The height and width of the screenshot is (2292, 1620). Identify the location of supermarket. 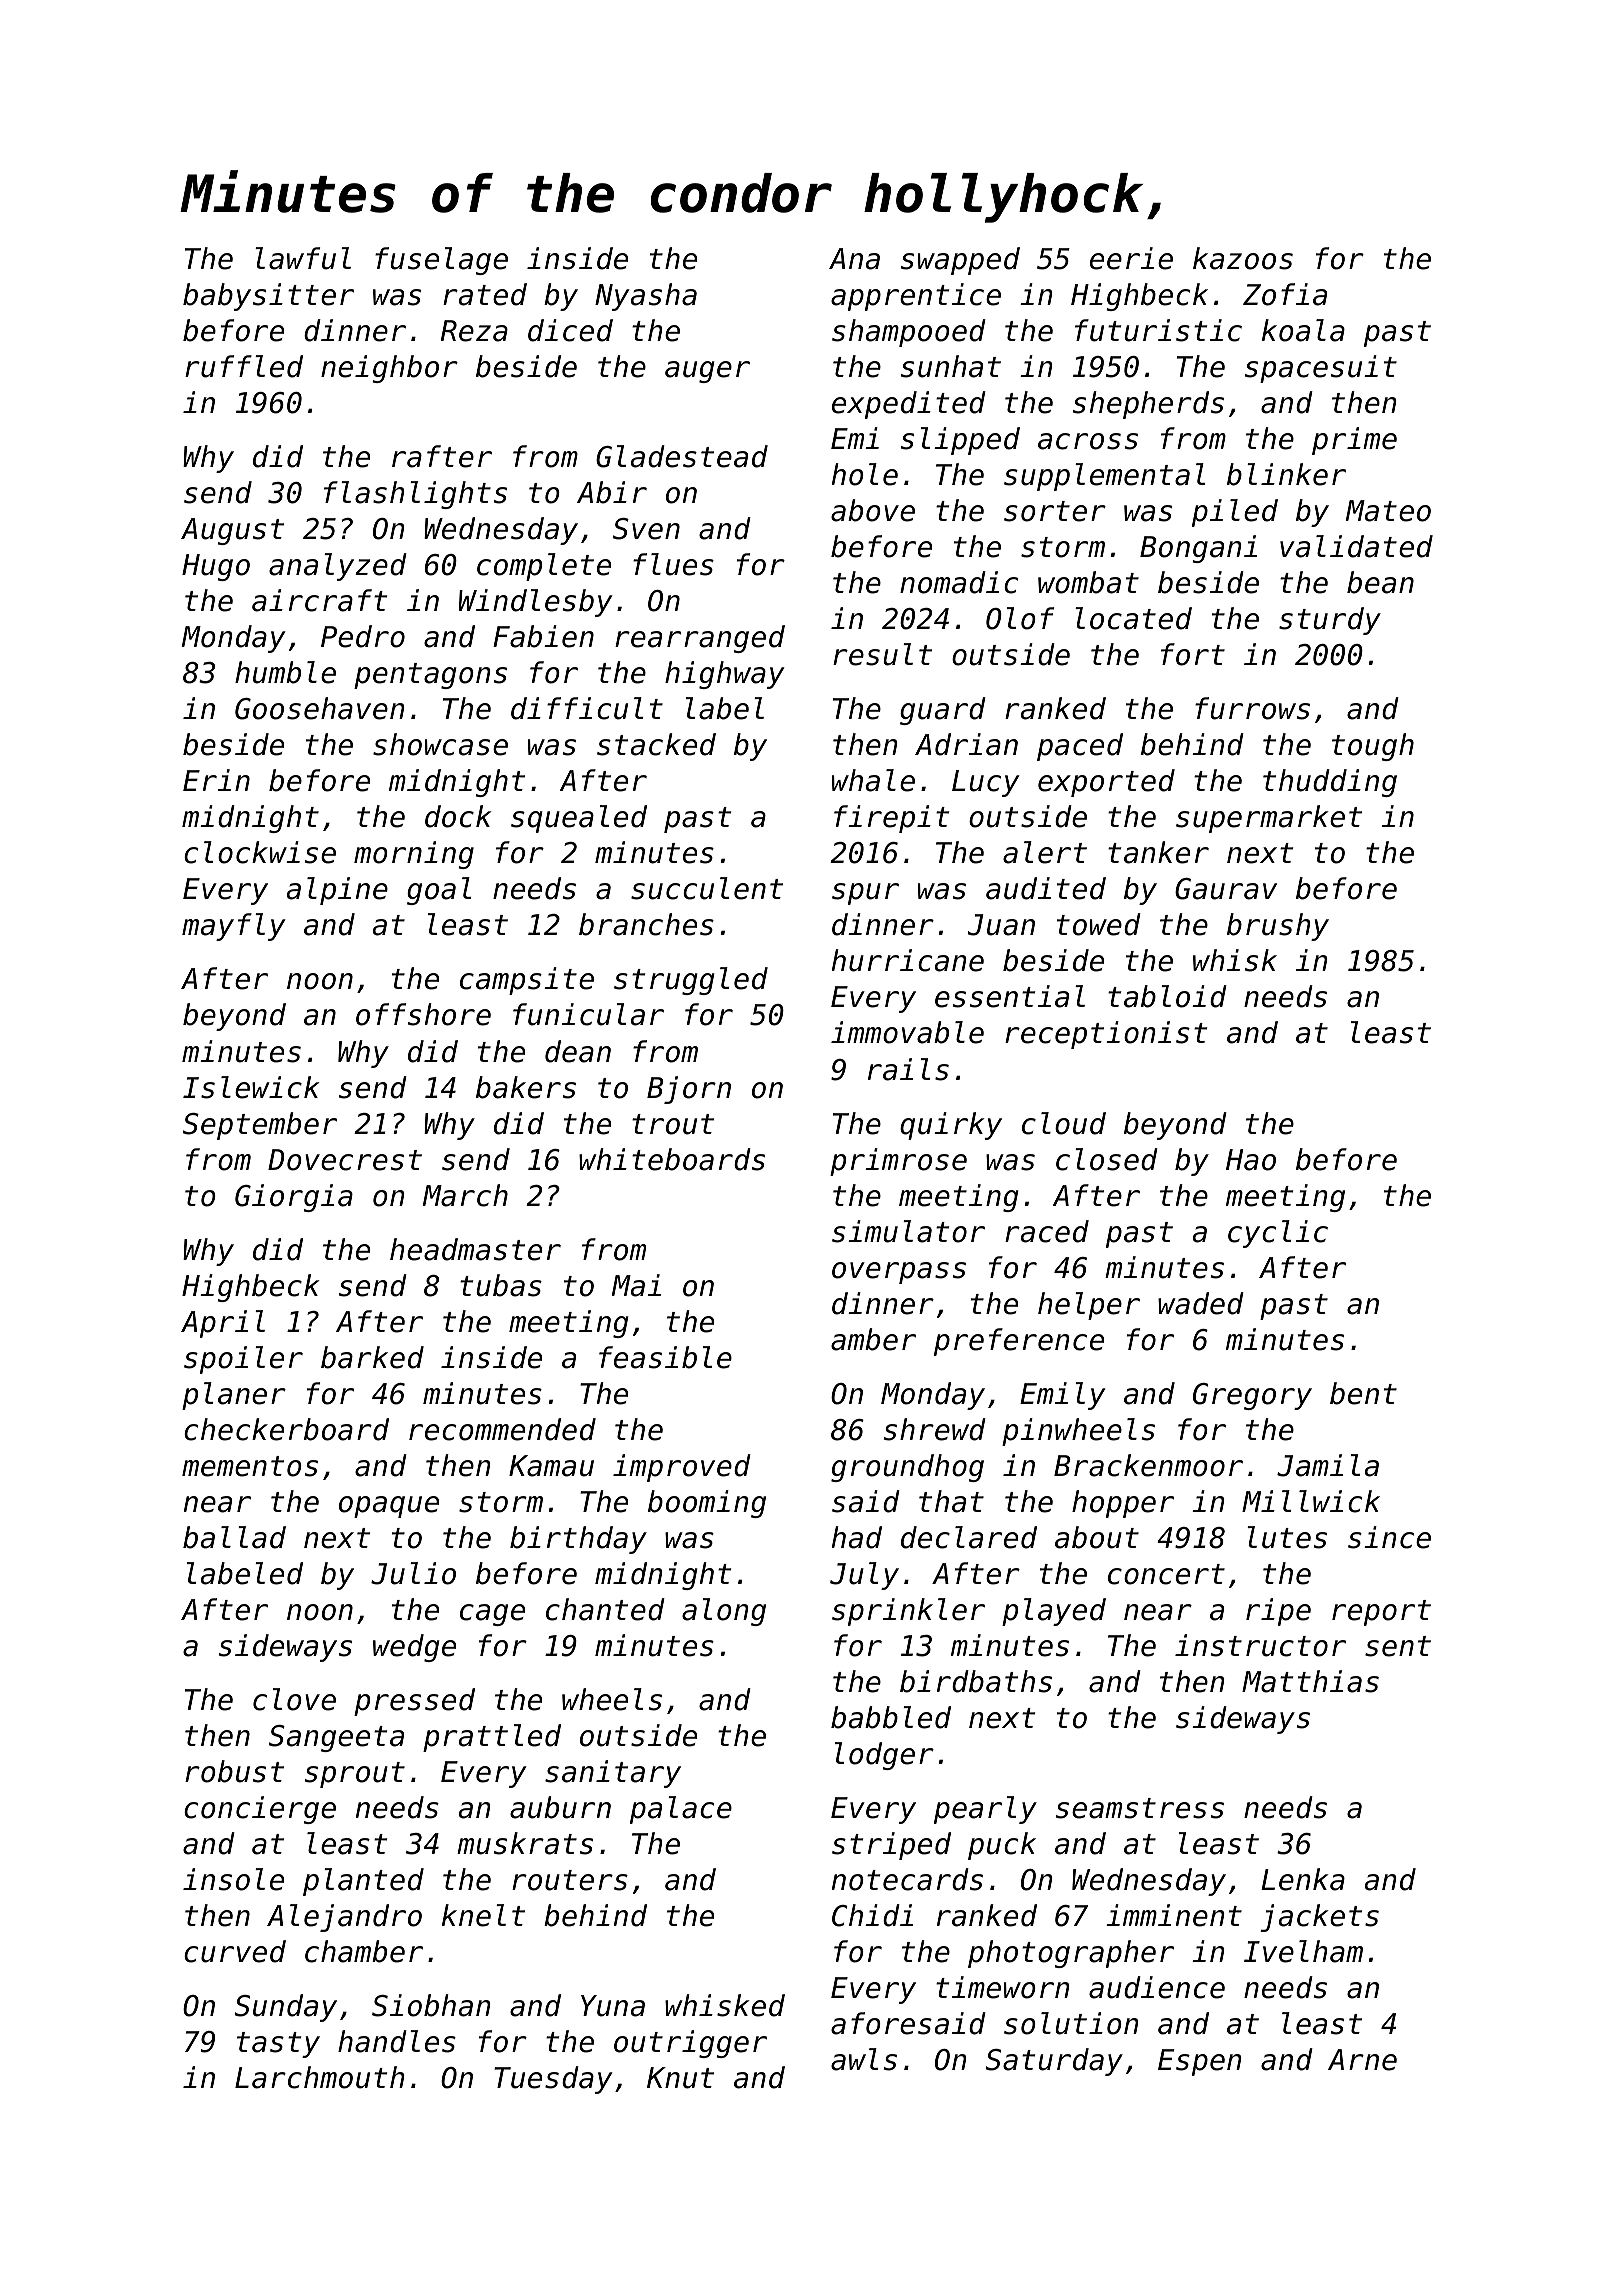
(1269, 819).
